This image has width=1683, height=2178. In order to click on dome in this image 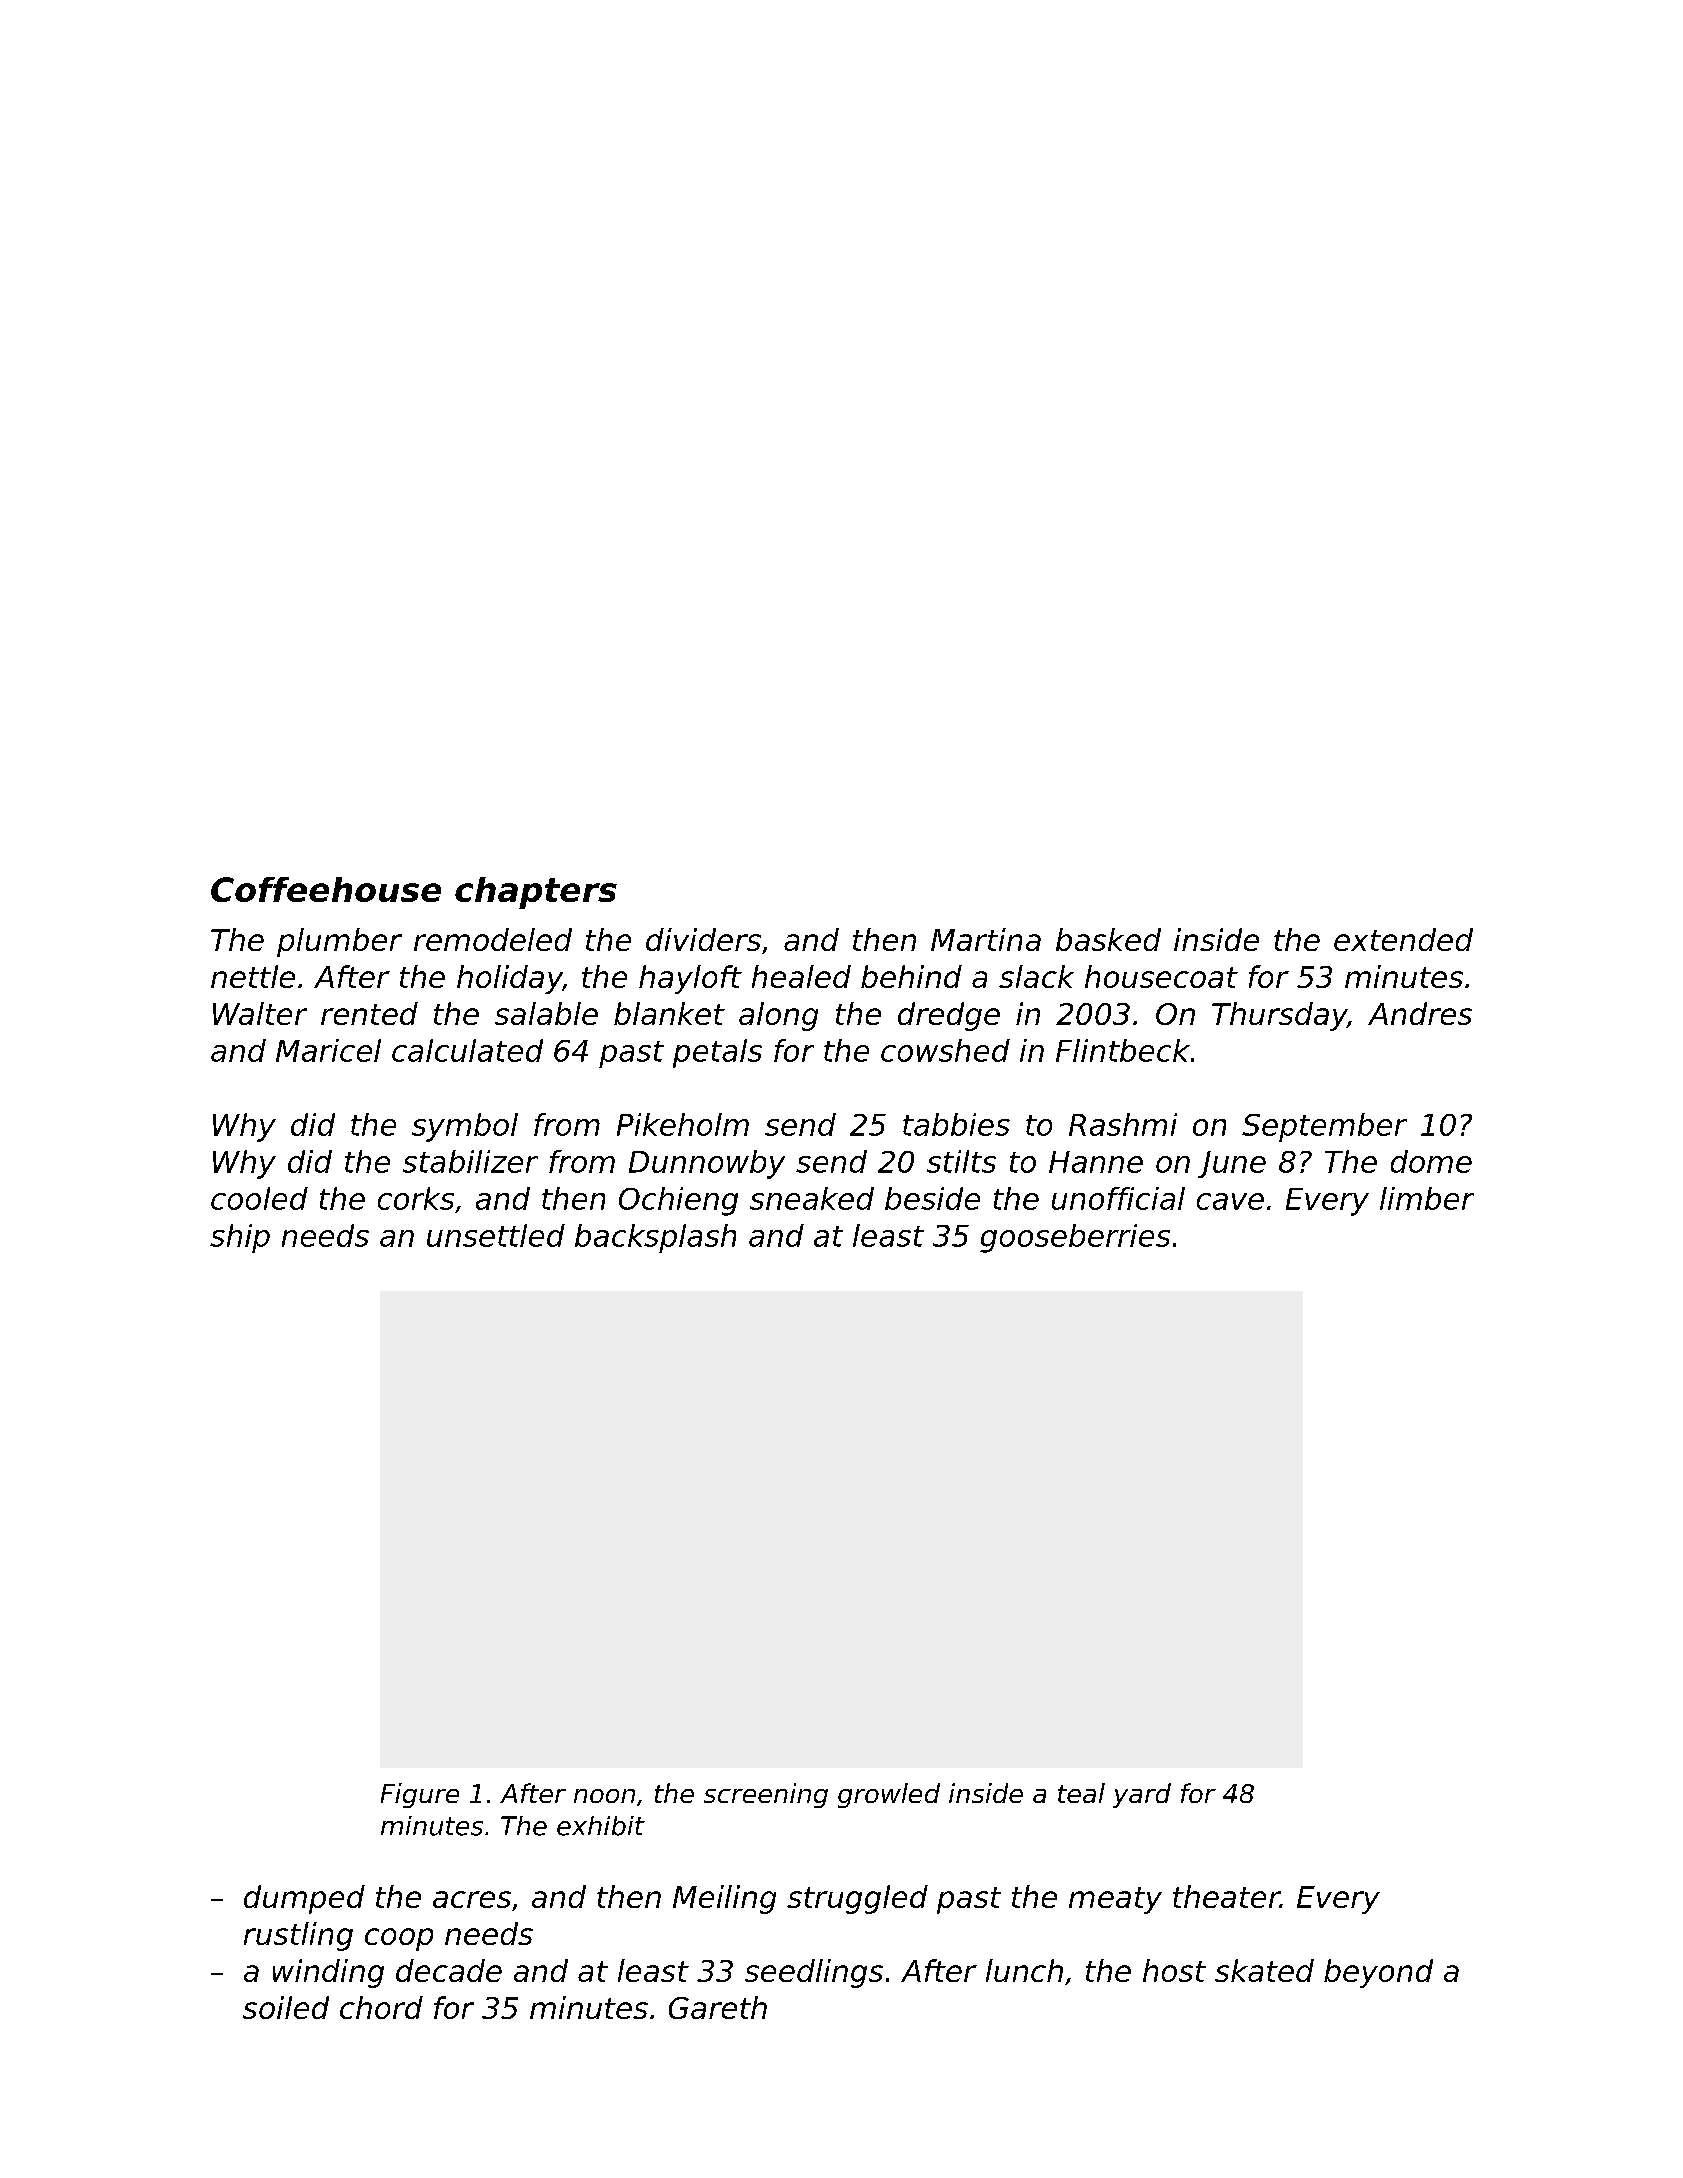, I will do `click(1431, 1161)`.
